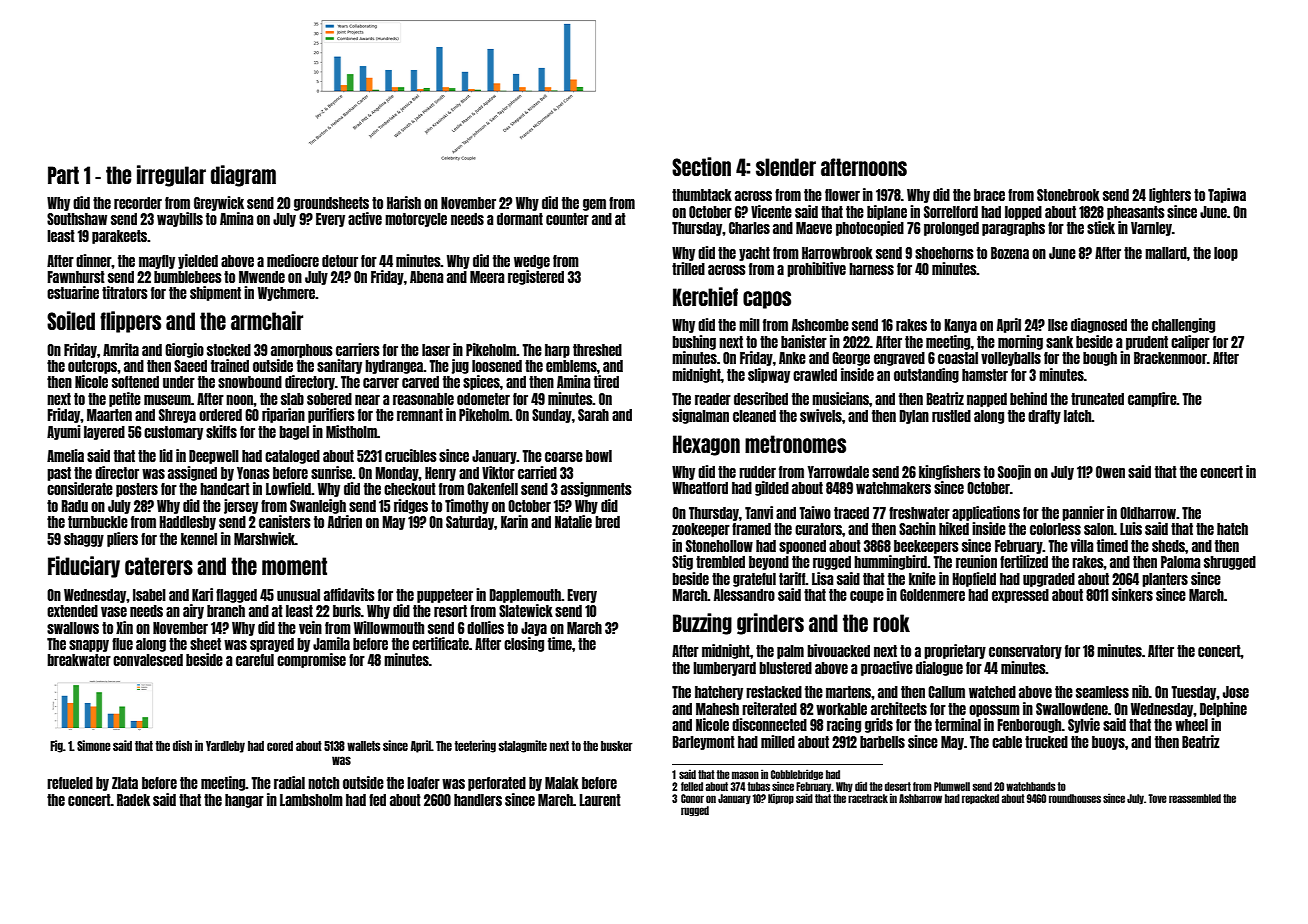 This screenshot has width=1308, height=924. Describe the element at coordinates (842, 195) in the screenshot. I see `flower` at that location.
